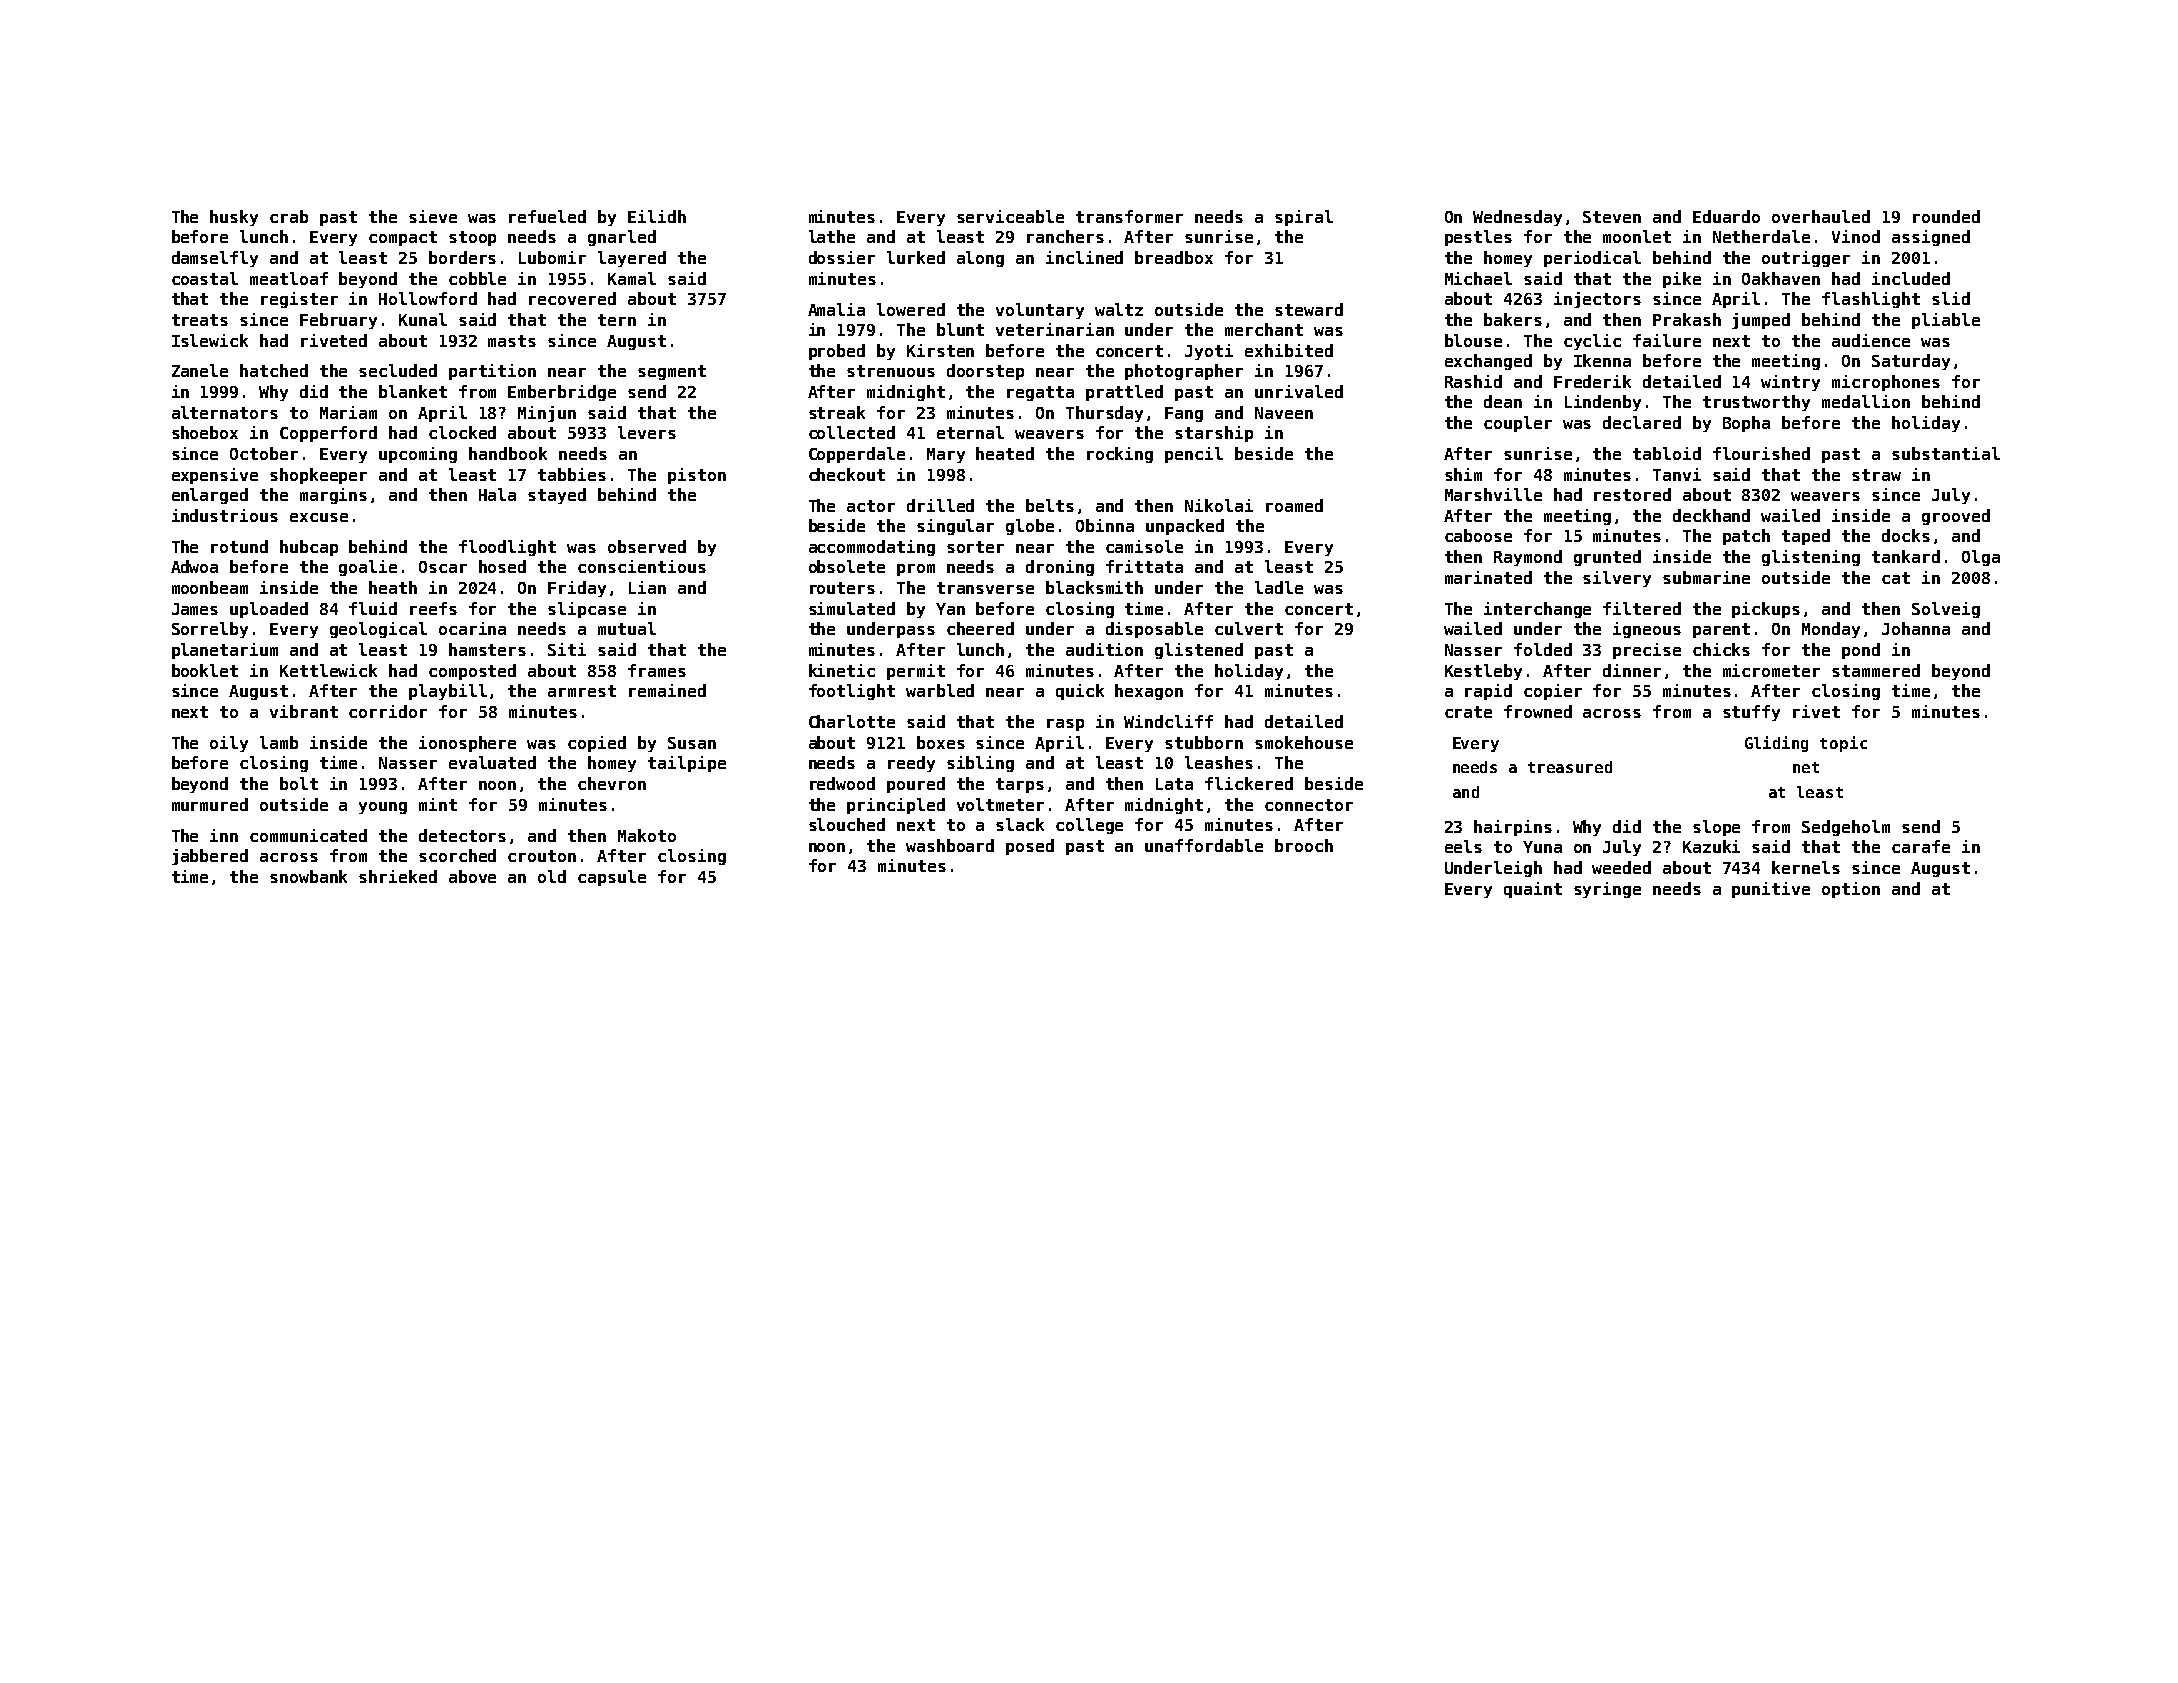  I want to click on washboard, so click(950, 845).
